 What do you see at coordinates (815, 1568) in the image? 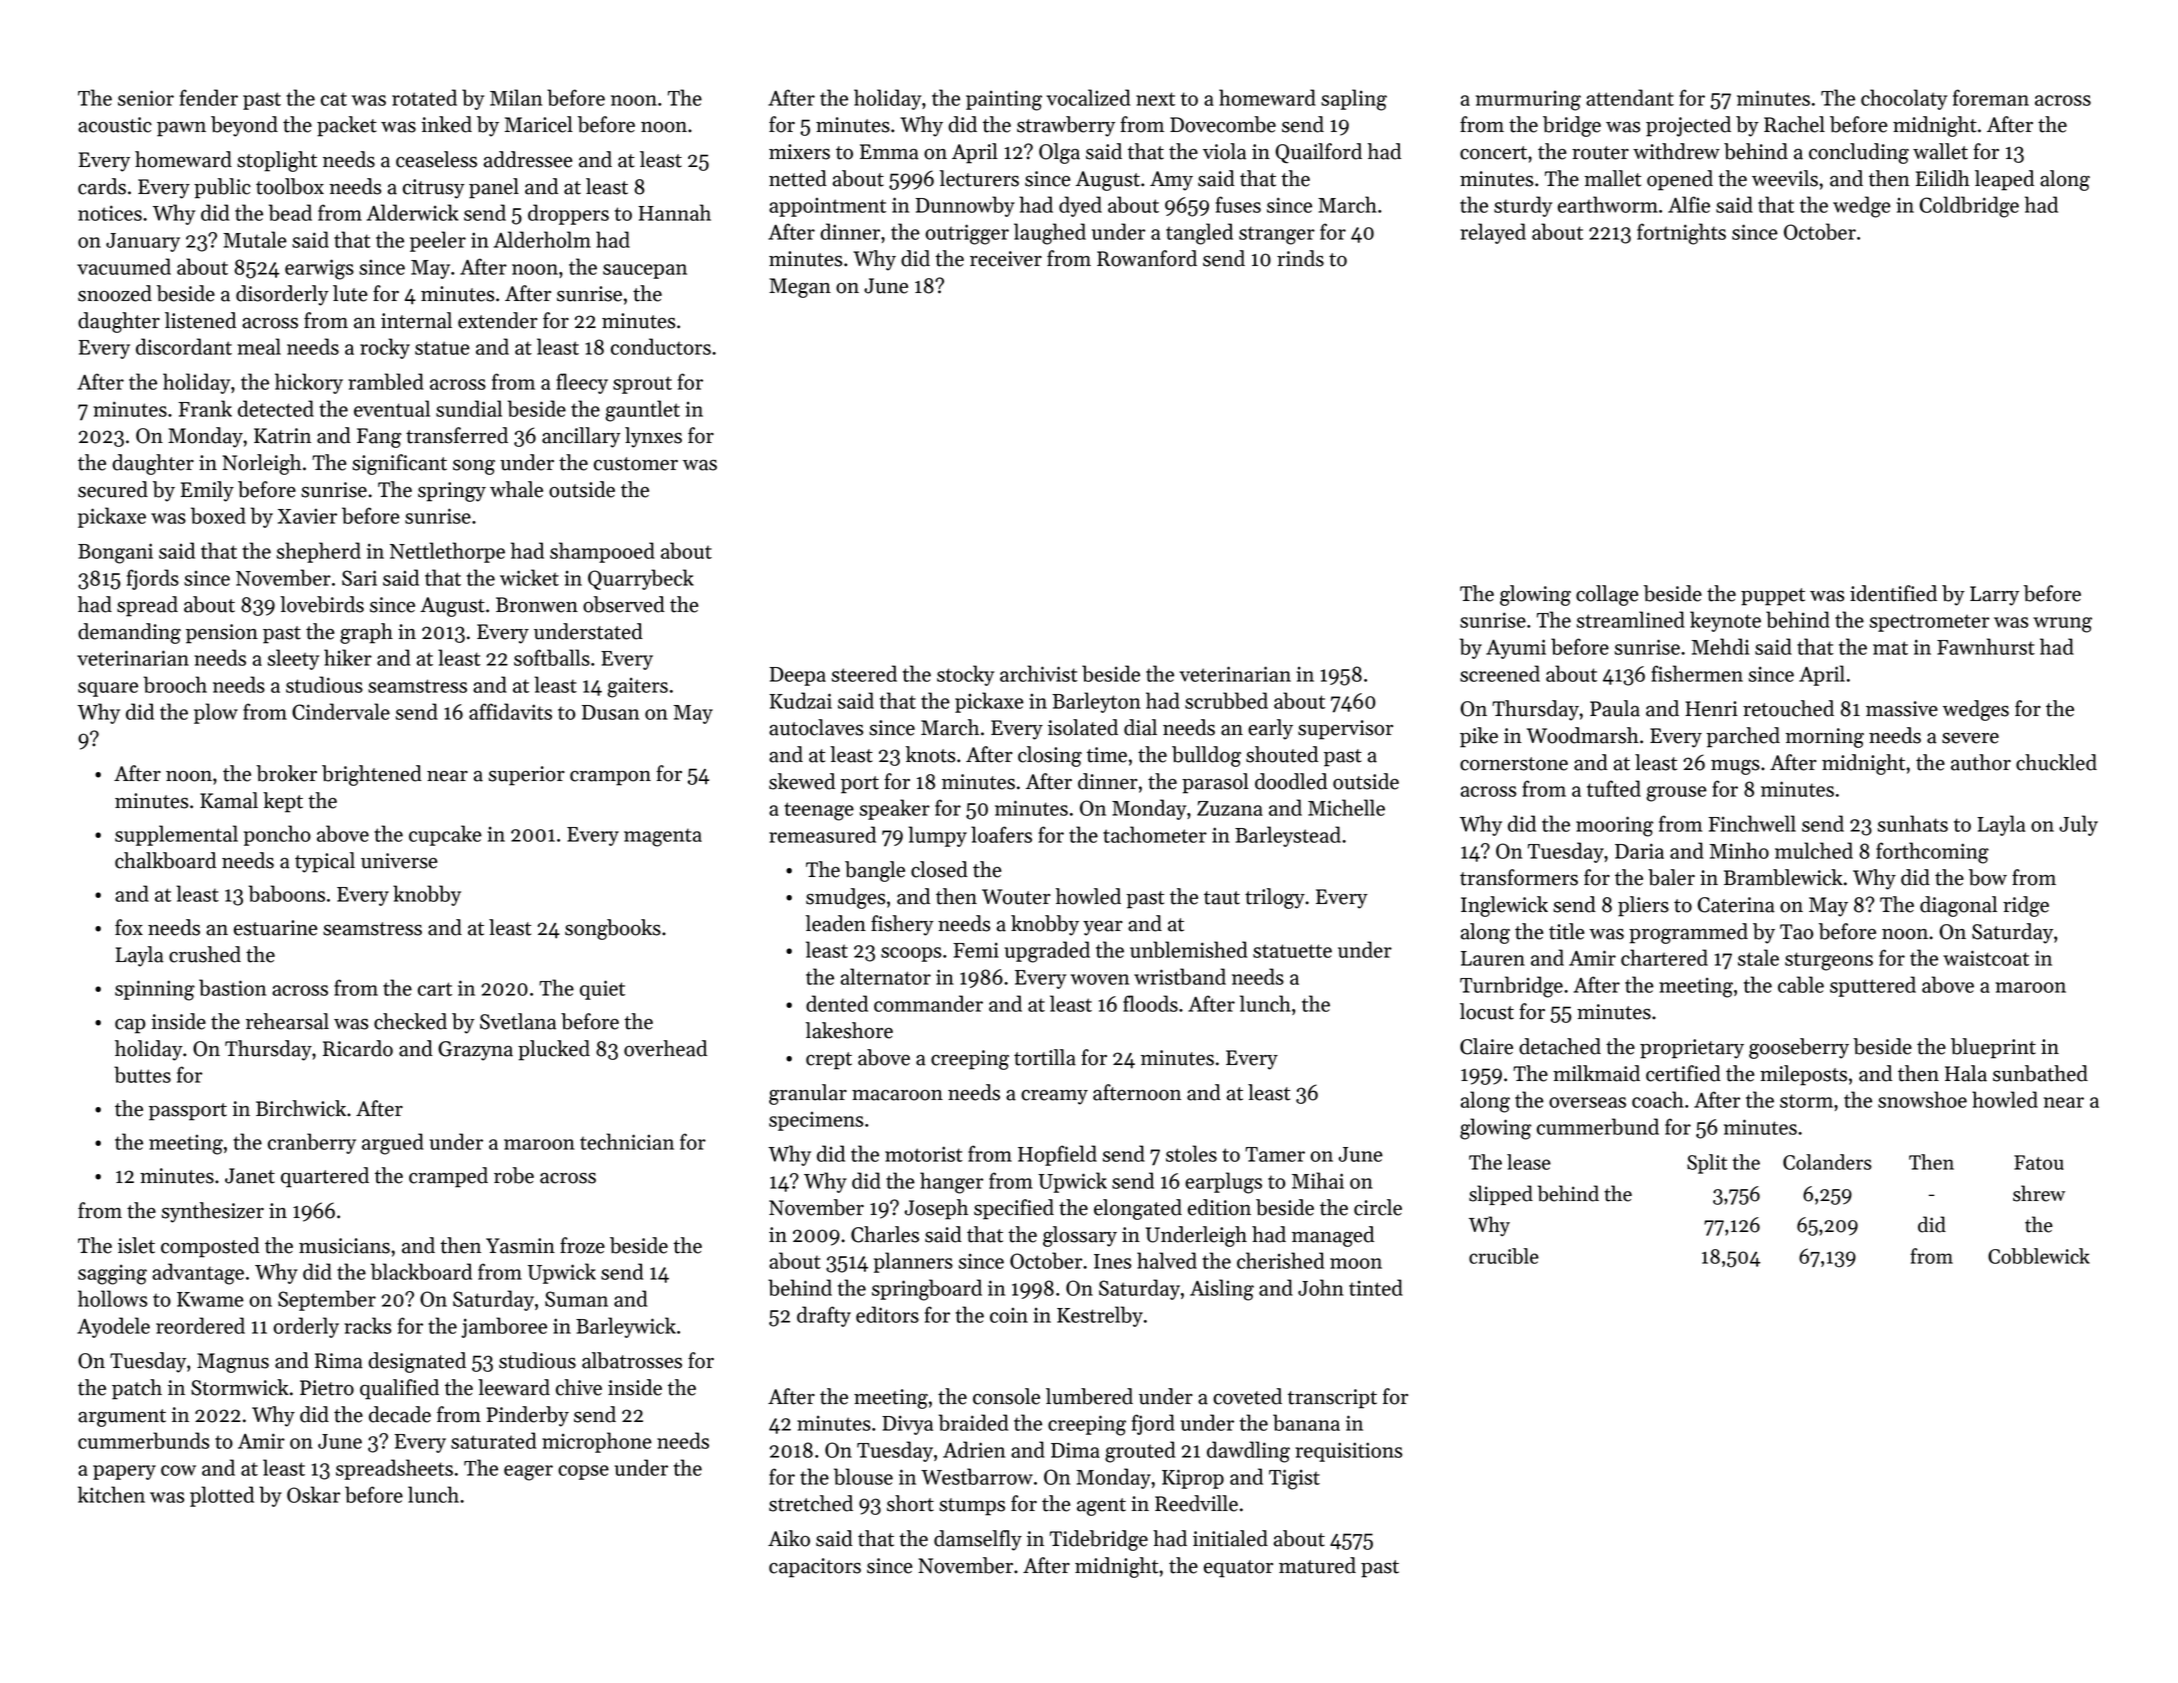
I see `capacitors` at bounding box center [815, 1568].
